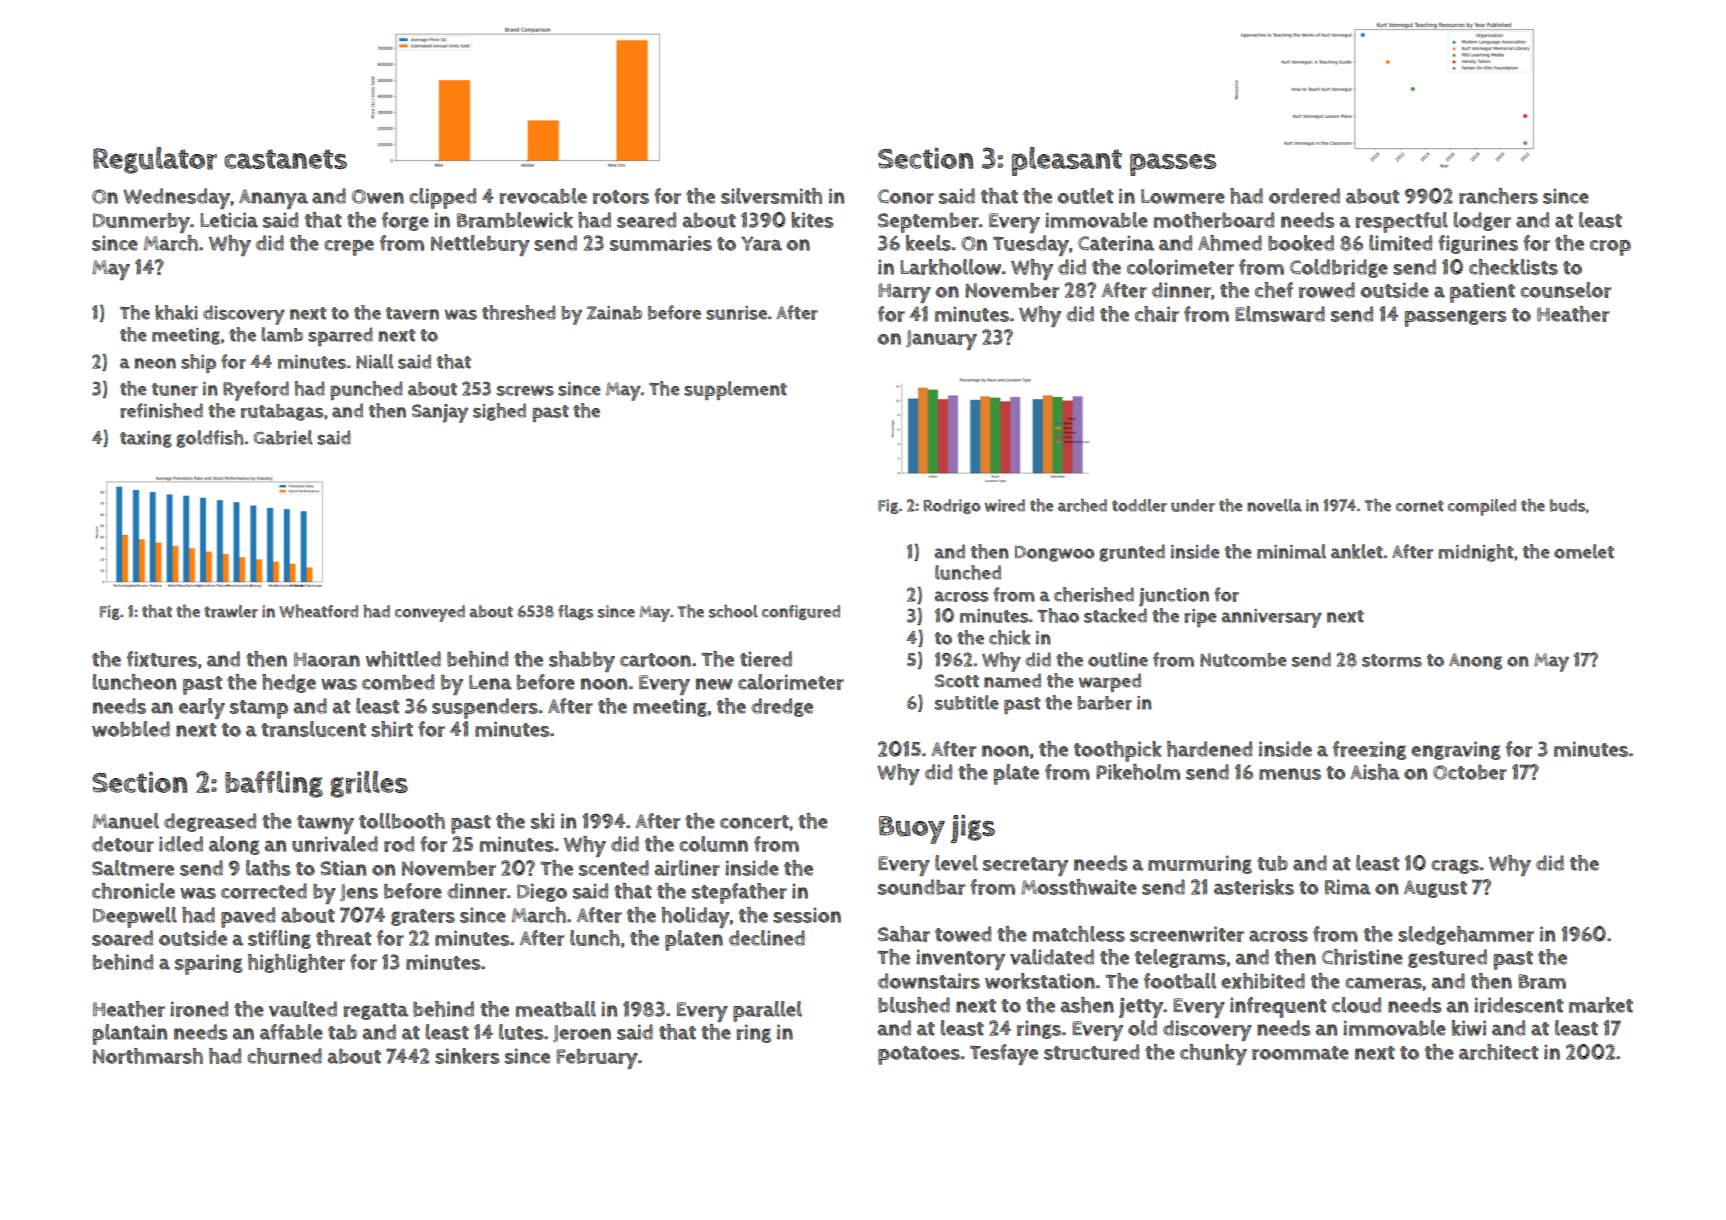  What do you see at coordinates (231, 611) in the screenshot?
I see `trawler` at bounding box center [231, 611].
